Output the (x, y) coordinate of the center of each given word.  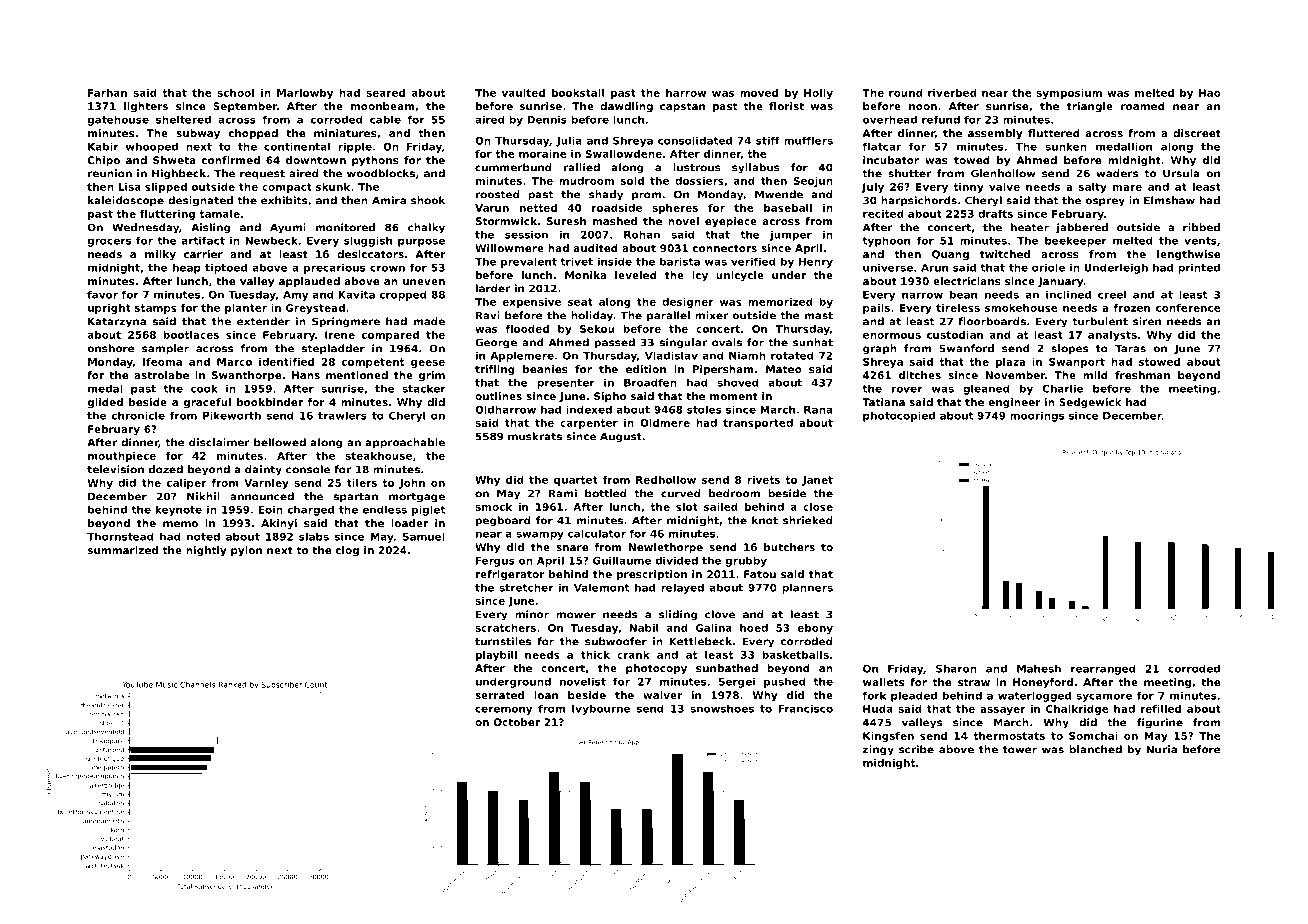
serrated (499, 695)
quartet (576, 481)
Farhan (107, 93)
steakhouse (378, 456)
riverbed (952, 93)
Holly (818, 94)
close (818, 507)
